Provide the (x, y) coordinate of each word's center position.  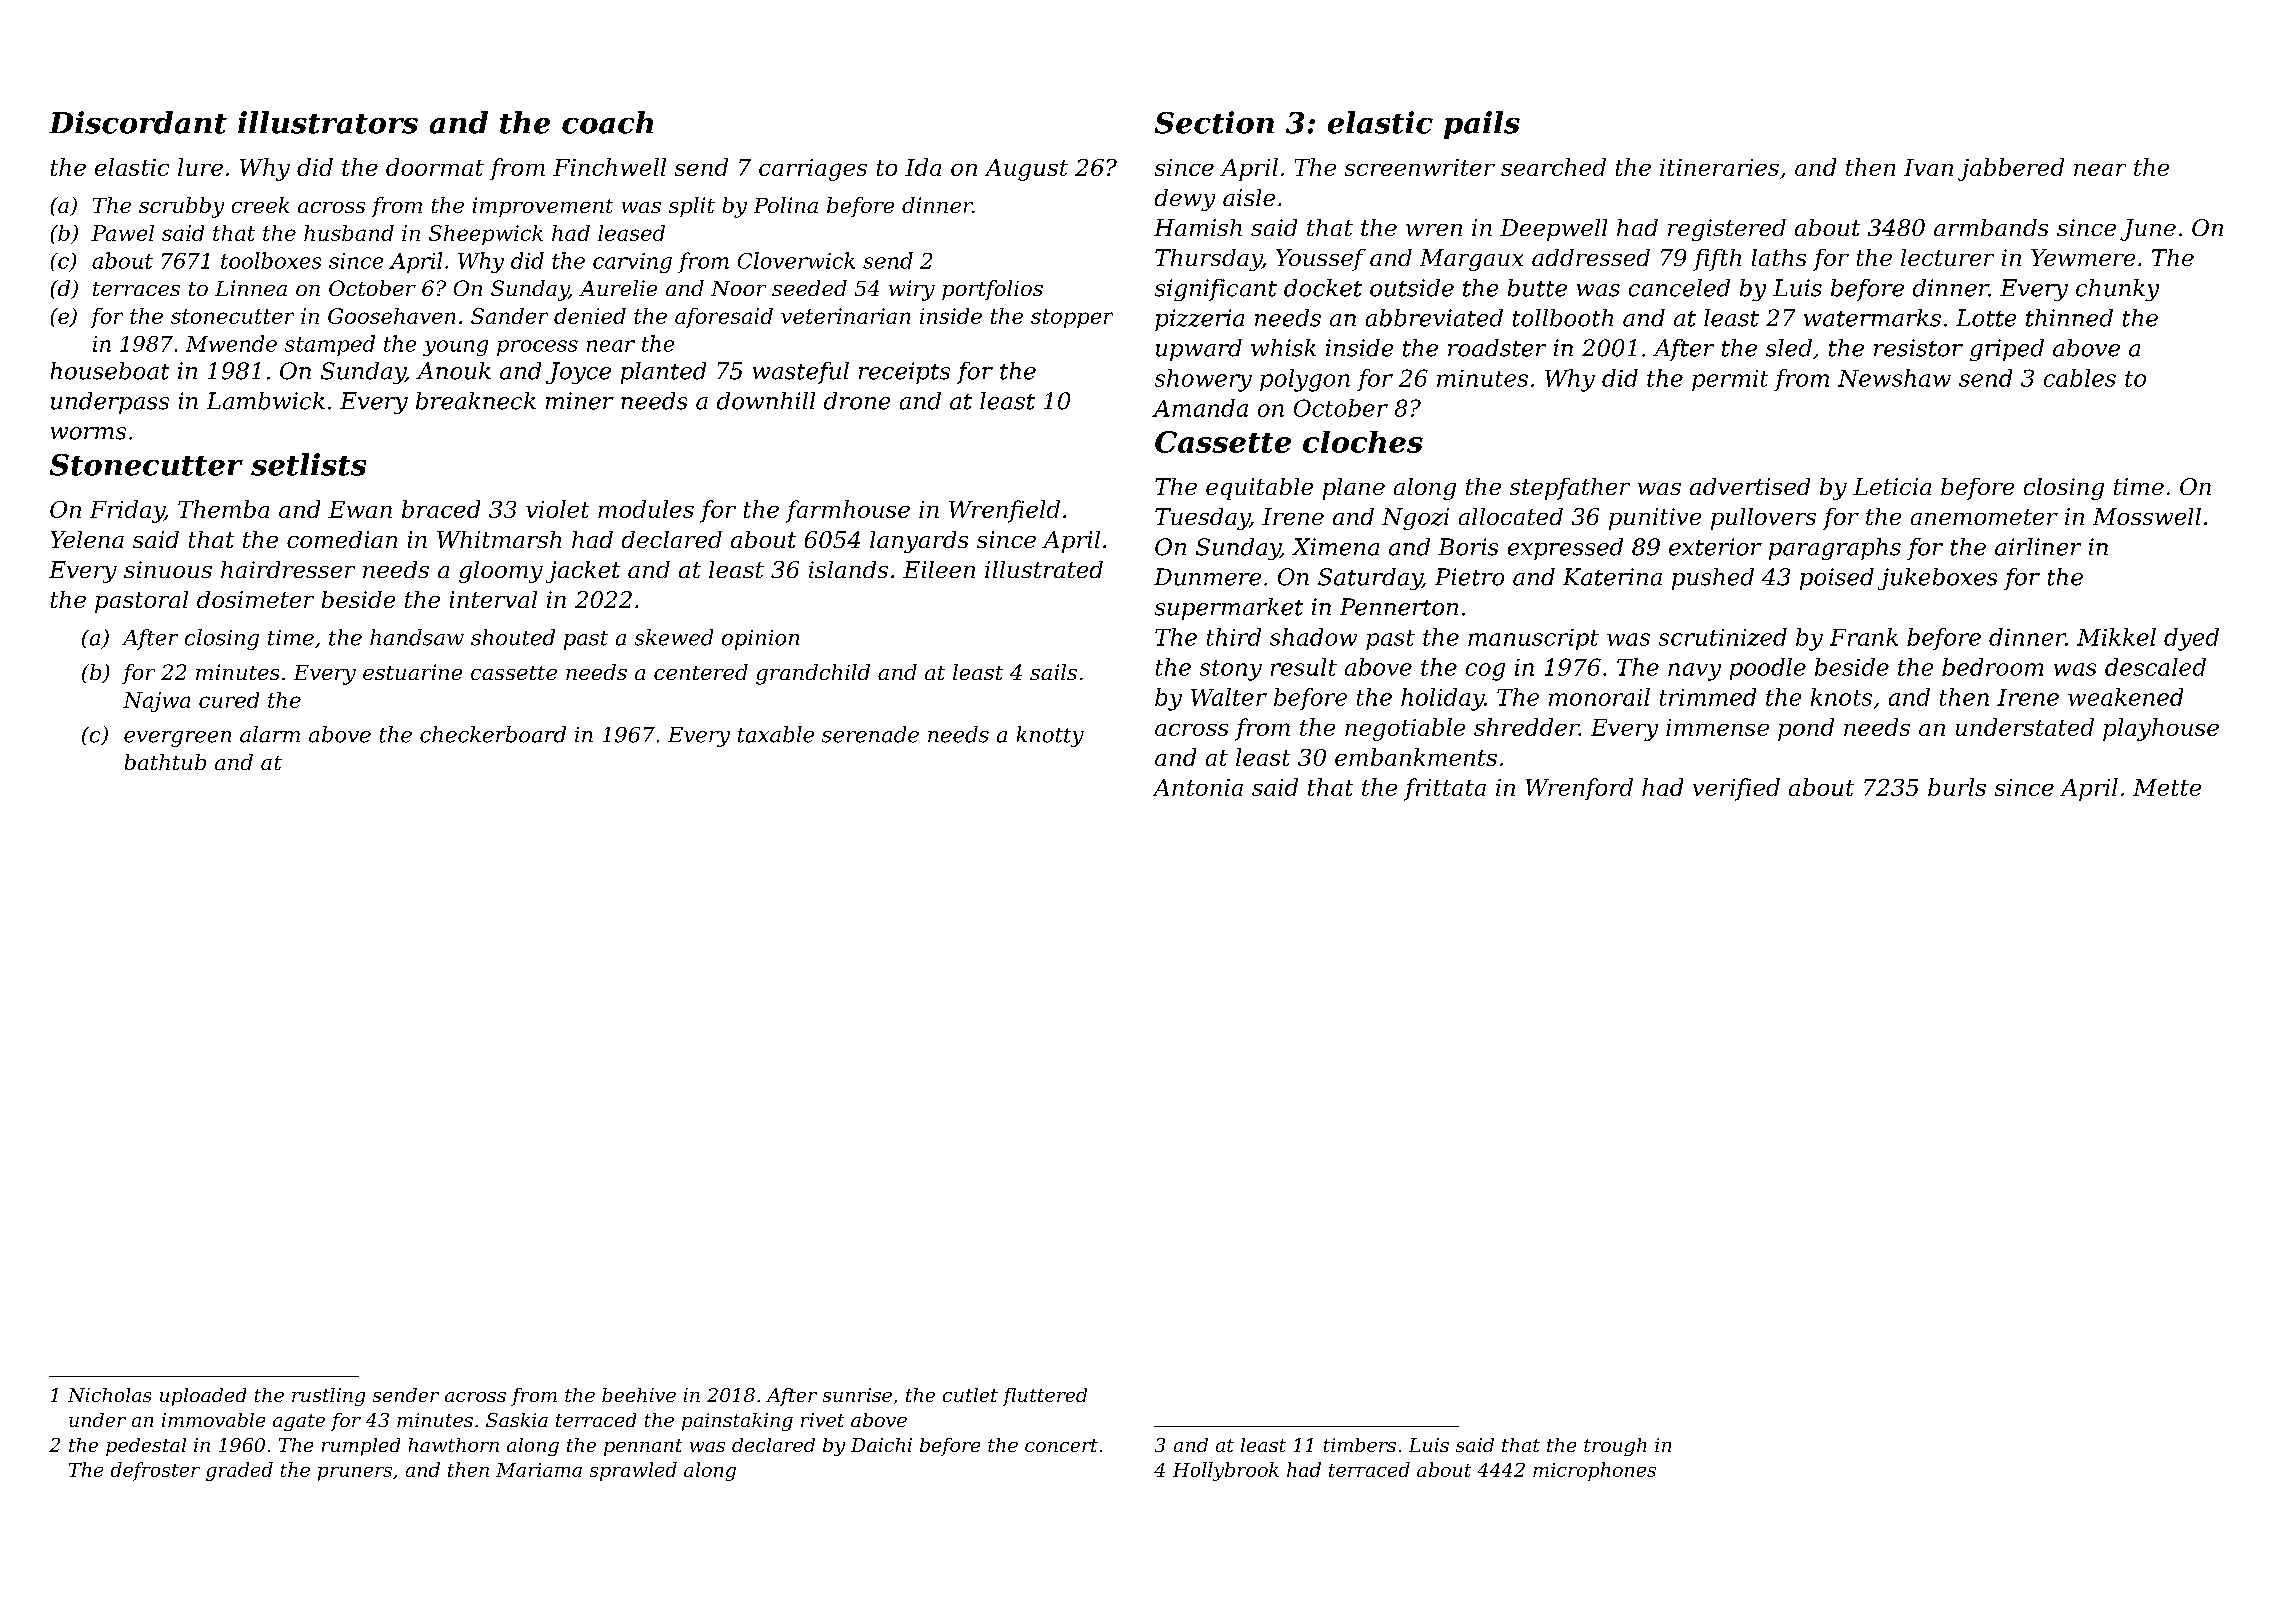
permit (1730, 380)
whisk (1283, 348)
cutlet (970, 1395)
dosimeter (255, 599)
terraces (136, 289)
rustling (328, 1397)
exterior (1715, 547)
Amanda (1200, 408)
